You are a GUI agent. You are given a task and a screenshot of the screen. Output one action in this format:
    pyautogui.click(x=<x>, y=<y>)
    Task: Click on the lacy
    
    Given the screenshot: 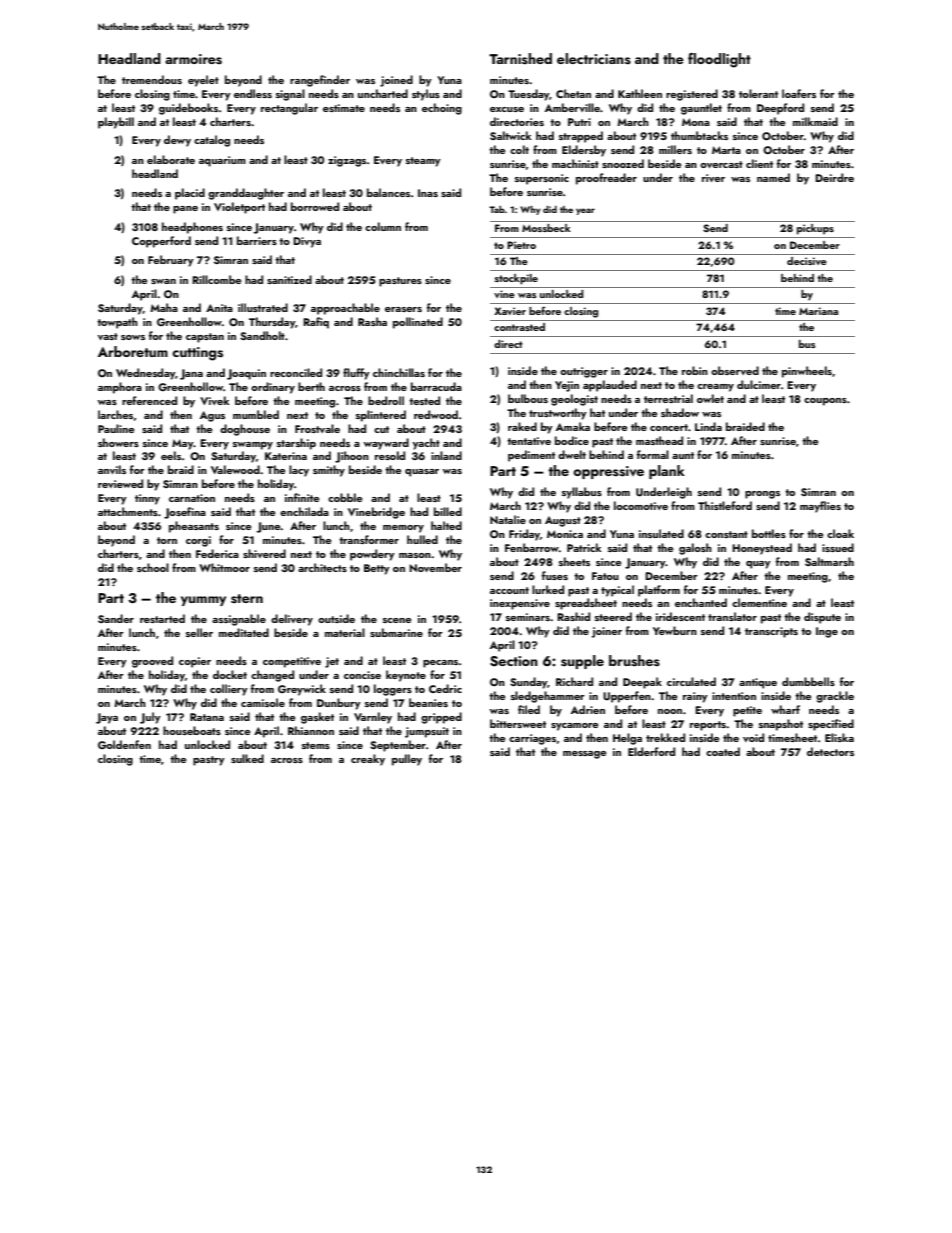 What is the action you would take?
    pyautogui.click(x=299, y=471)
